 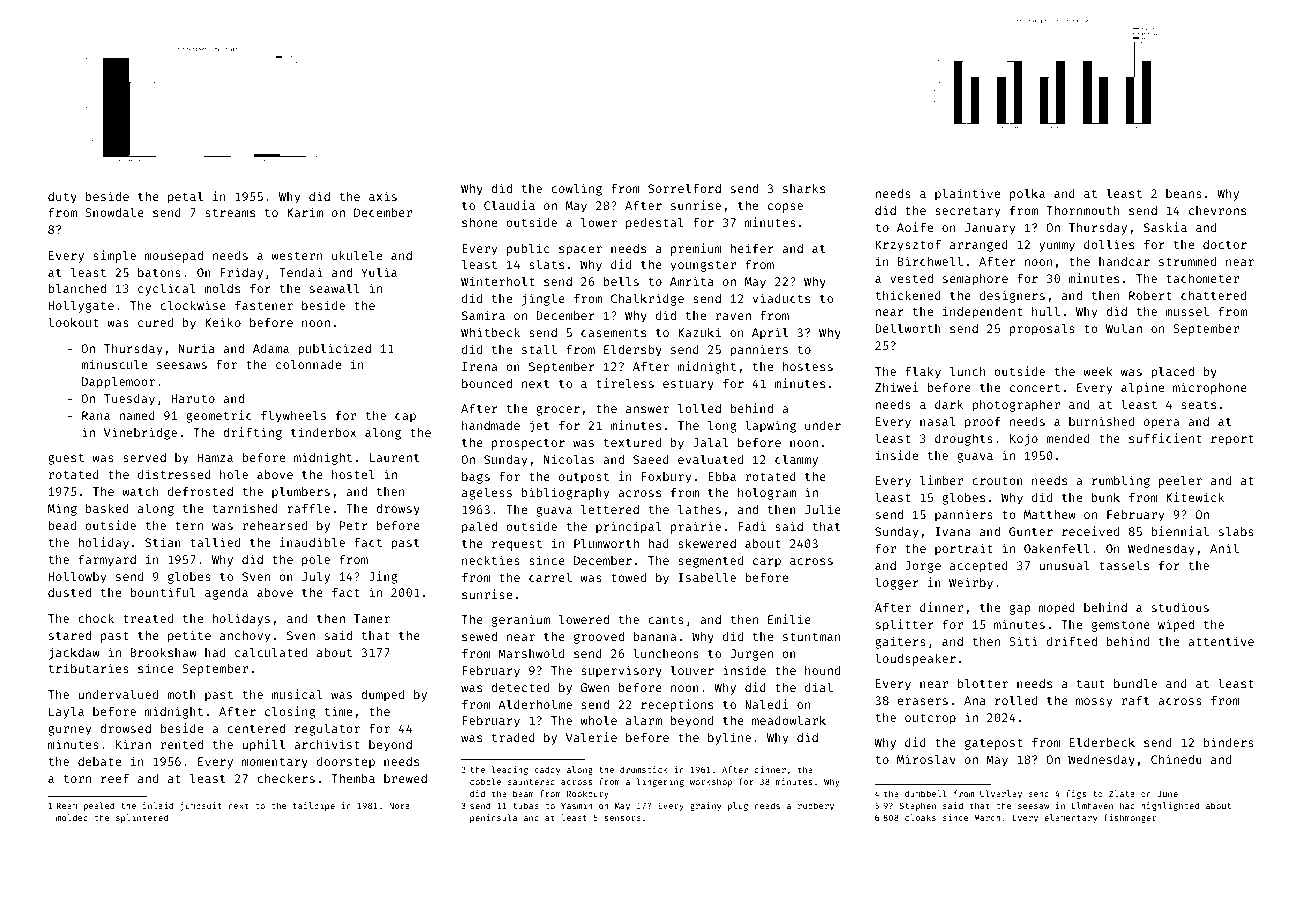 I want to click on beans, so click(x=1184, y=193).
